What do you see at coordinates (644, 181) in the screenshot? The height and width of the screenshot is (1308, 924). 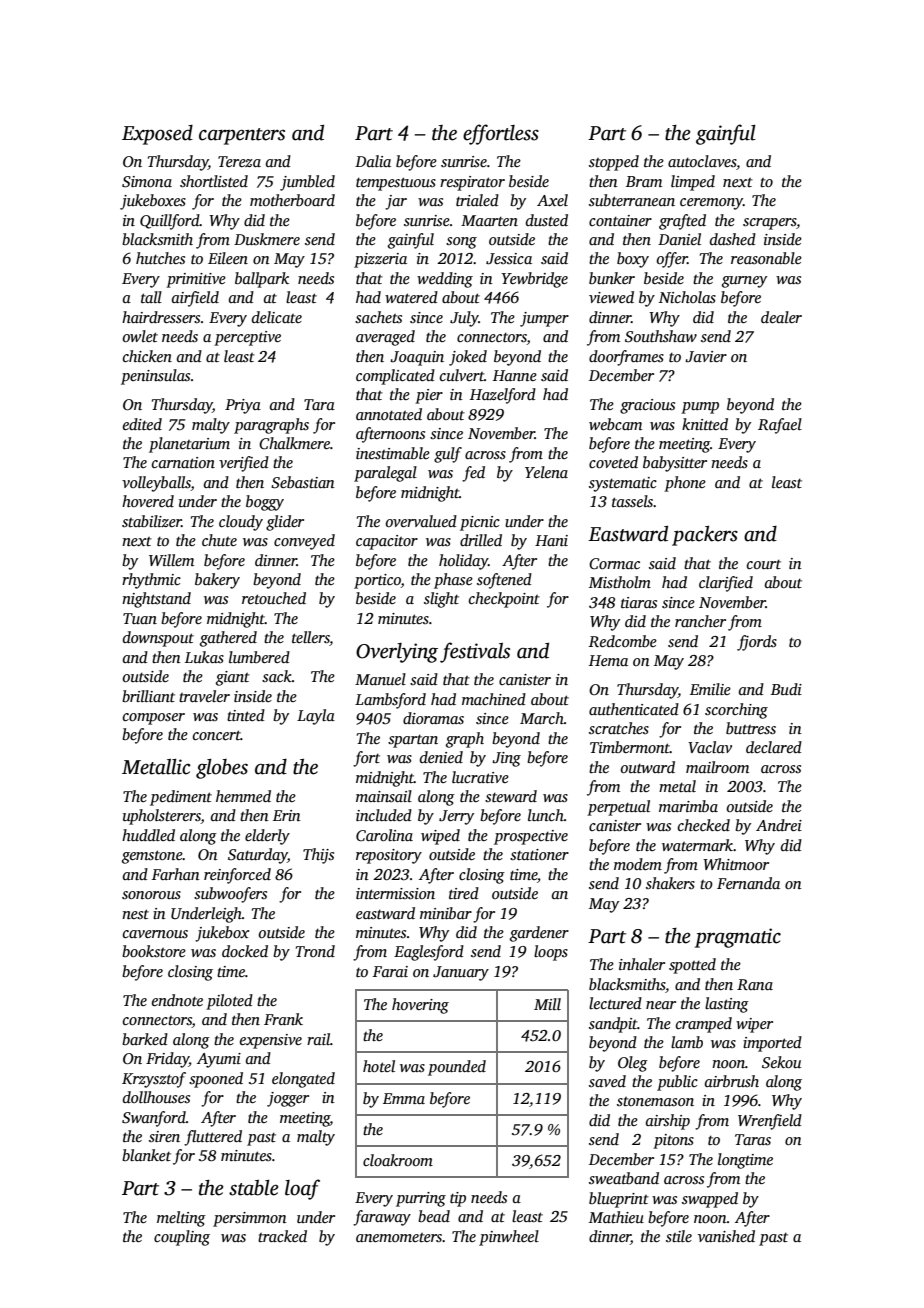 I see `Bram` at bounding box center [644, 181].
